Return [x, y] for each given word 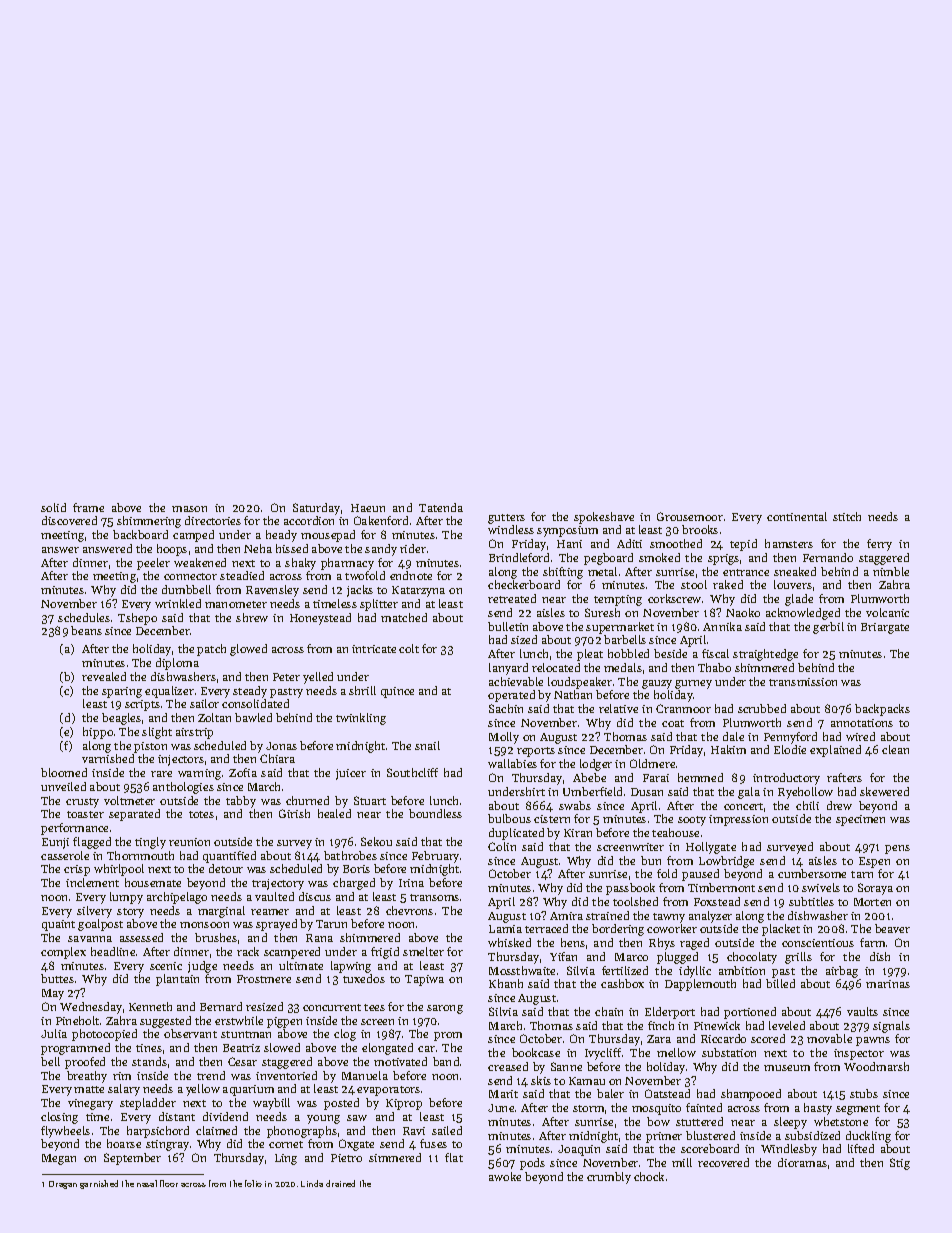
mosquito [656, 1109]
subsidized [812, 1135]
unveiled [63, 786]
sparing [122, 692]
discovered [69, 520]
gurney [693, 684]
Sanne [566, 1066]
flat [454, 1157]
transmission [803, 682]
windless [511, 529]
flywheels [65, 1132]
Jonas [281, 746]
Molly [504, 738]
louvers [793, 584]
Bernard [221, 1006]
